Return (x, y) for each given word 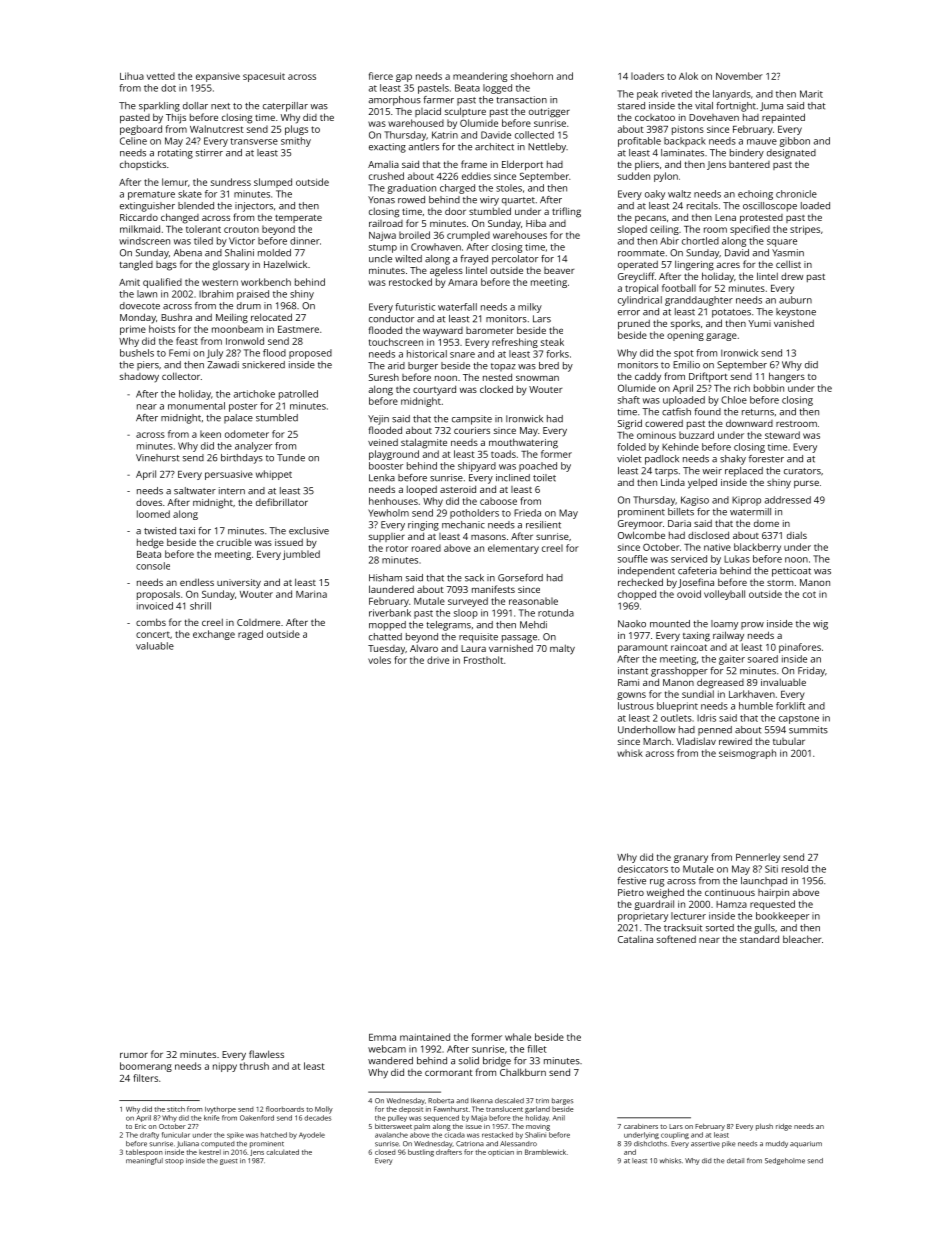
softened (676, 939)
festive (631, 881)
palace (238, 418)
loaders (647, 76)
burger (423, 367)
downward (749, 423)
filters (145, 1078)
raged (250, 635)
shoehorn (532, 76)
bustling (421, 1153)
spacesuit (264, 77)
